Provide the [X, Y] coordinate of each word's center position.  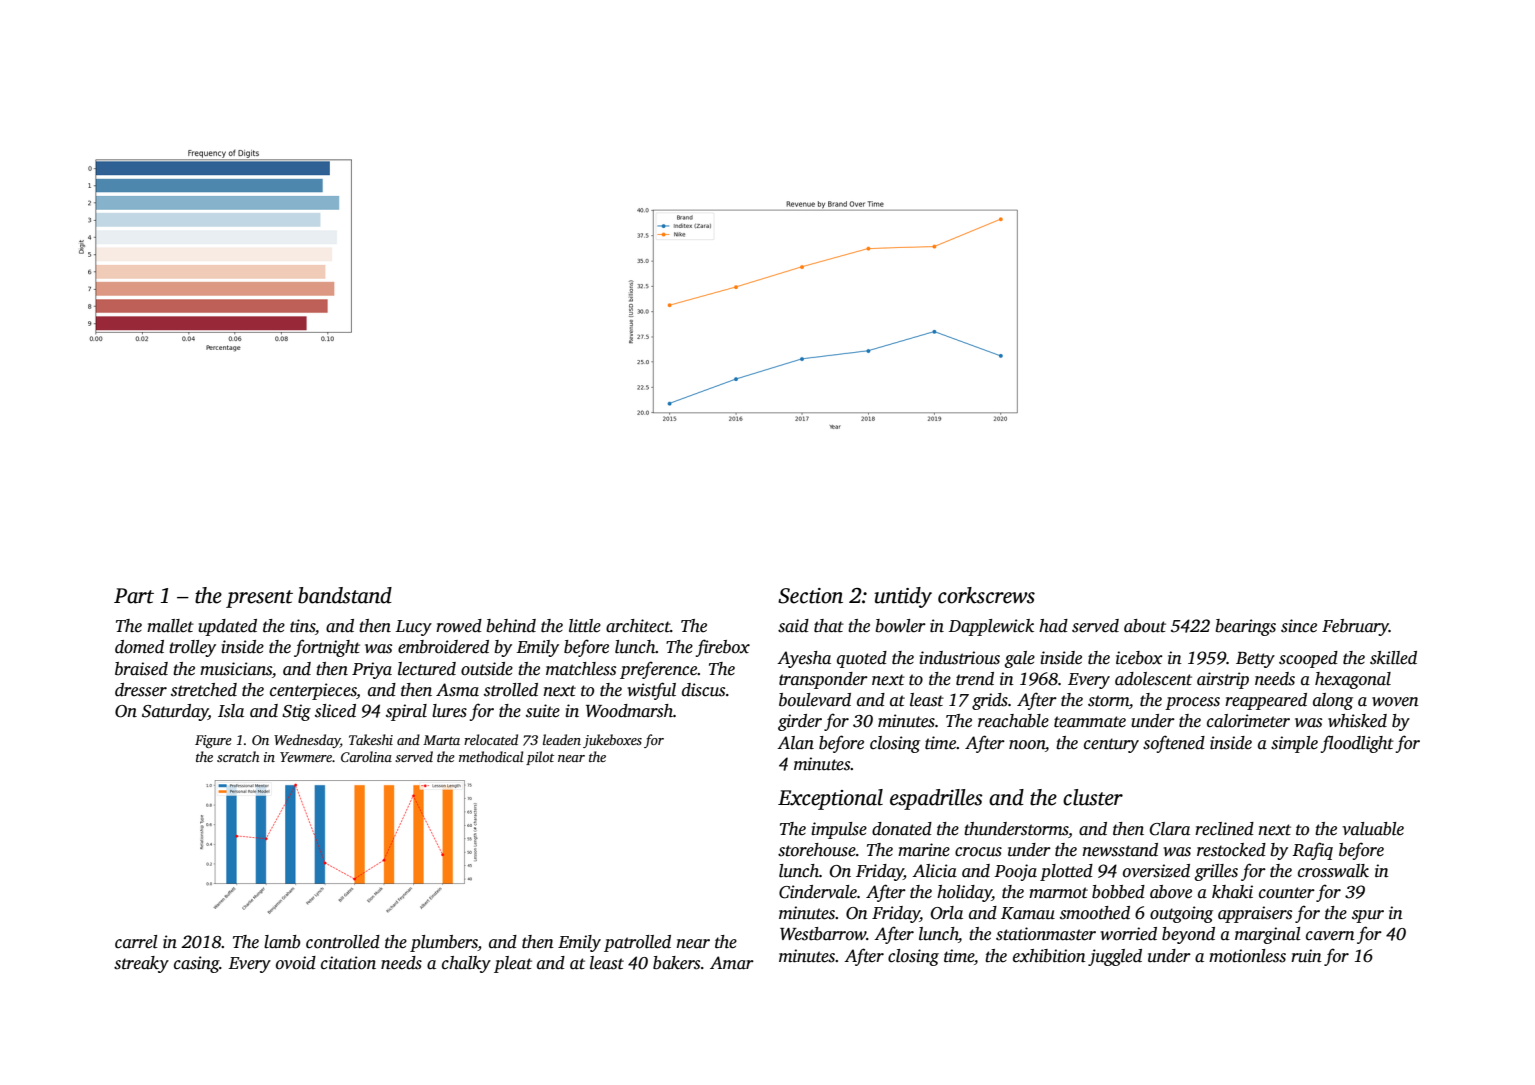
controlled [343, 942]
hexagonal [1353, 680]
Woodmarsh [629, 711]
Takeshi [371, 739]
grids [990, 701]
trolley [192, 648]
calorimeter [1248, 721]
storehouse [817, 850]
